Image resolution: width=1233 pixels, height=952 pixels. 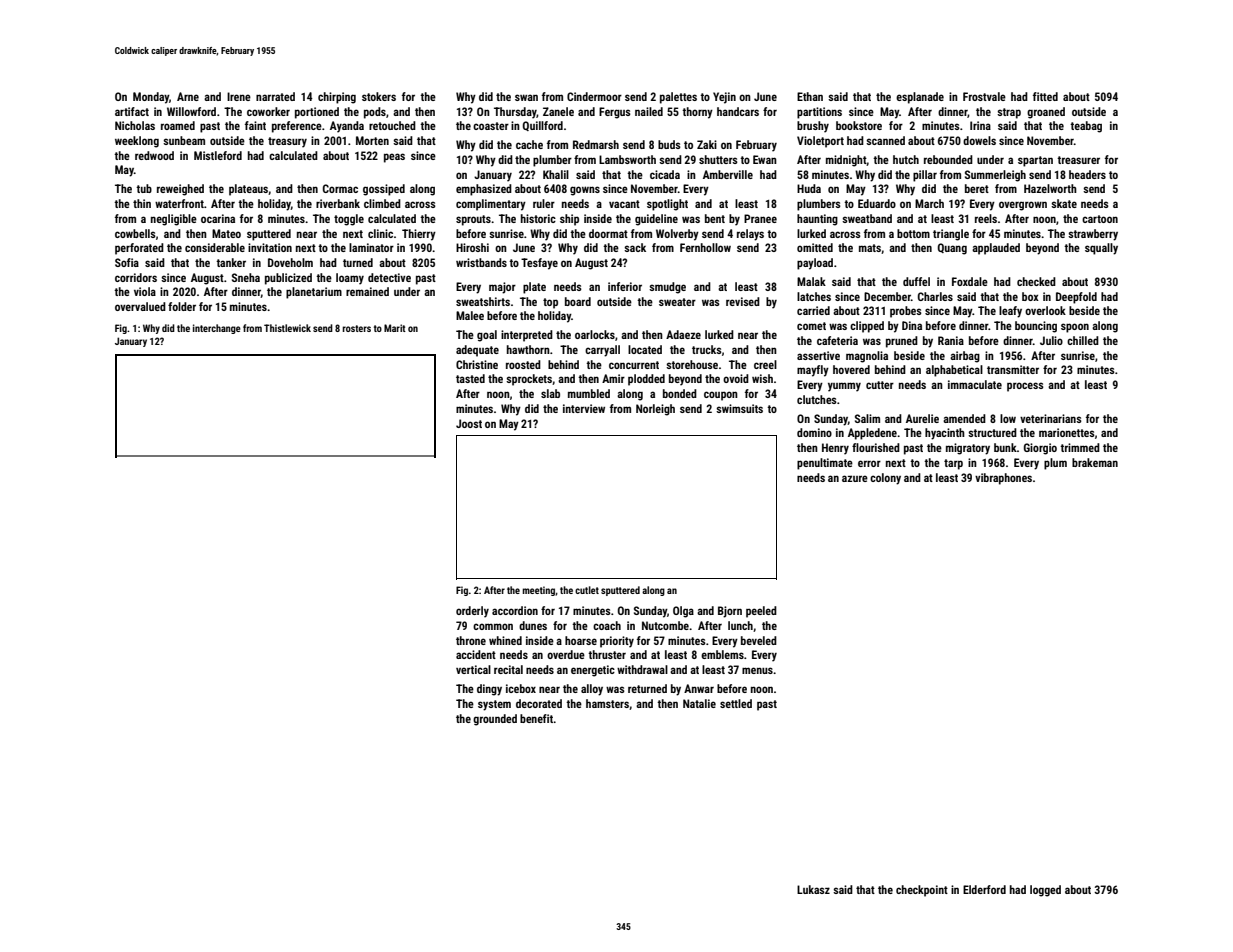 What do you see at coordinates (495, 720) in the image?
I see `grounded` at bounding box center [495, 720].
